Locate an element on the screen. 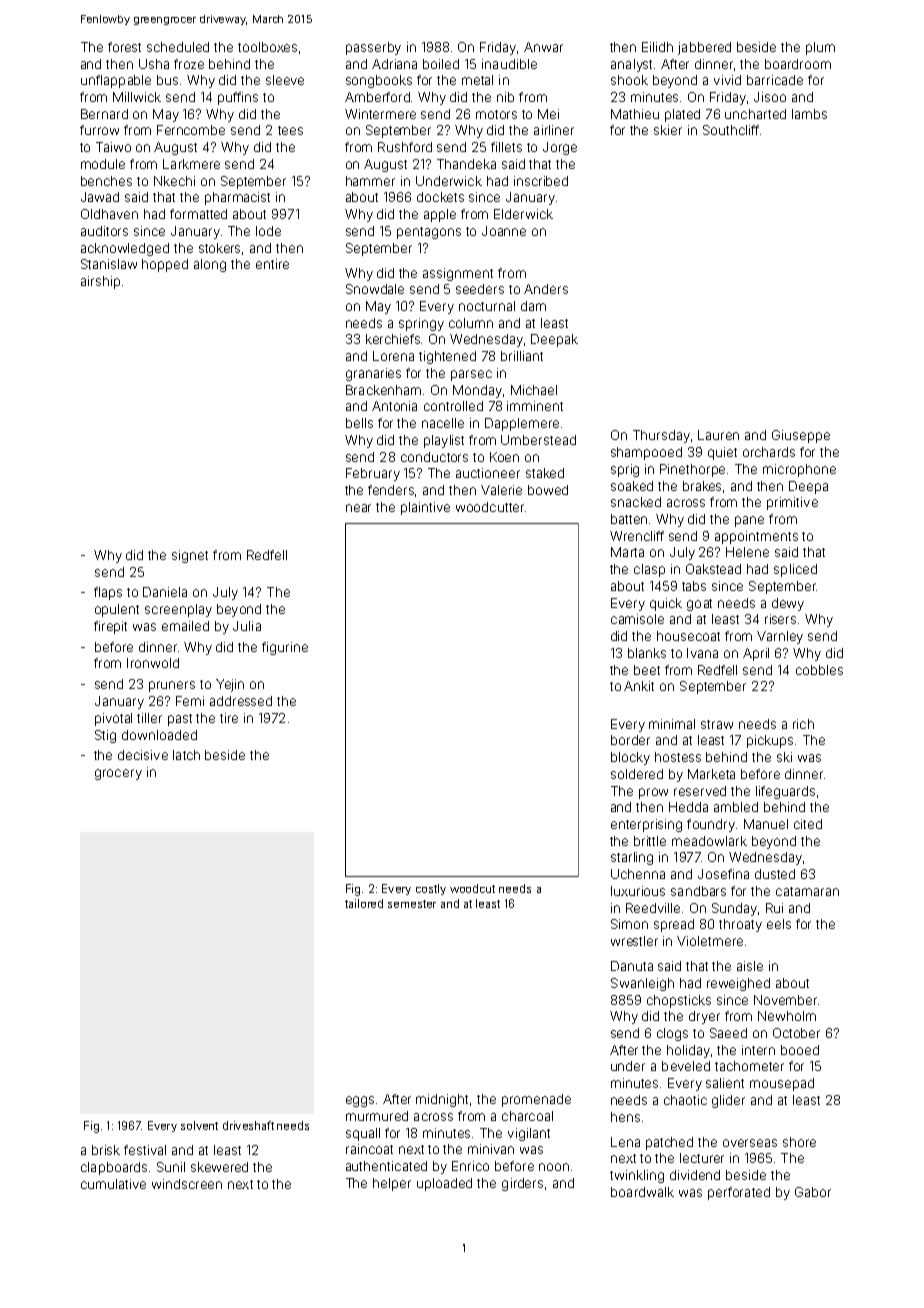  seeders is located at coordinates (480, 289).
